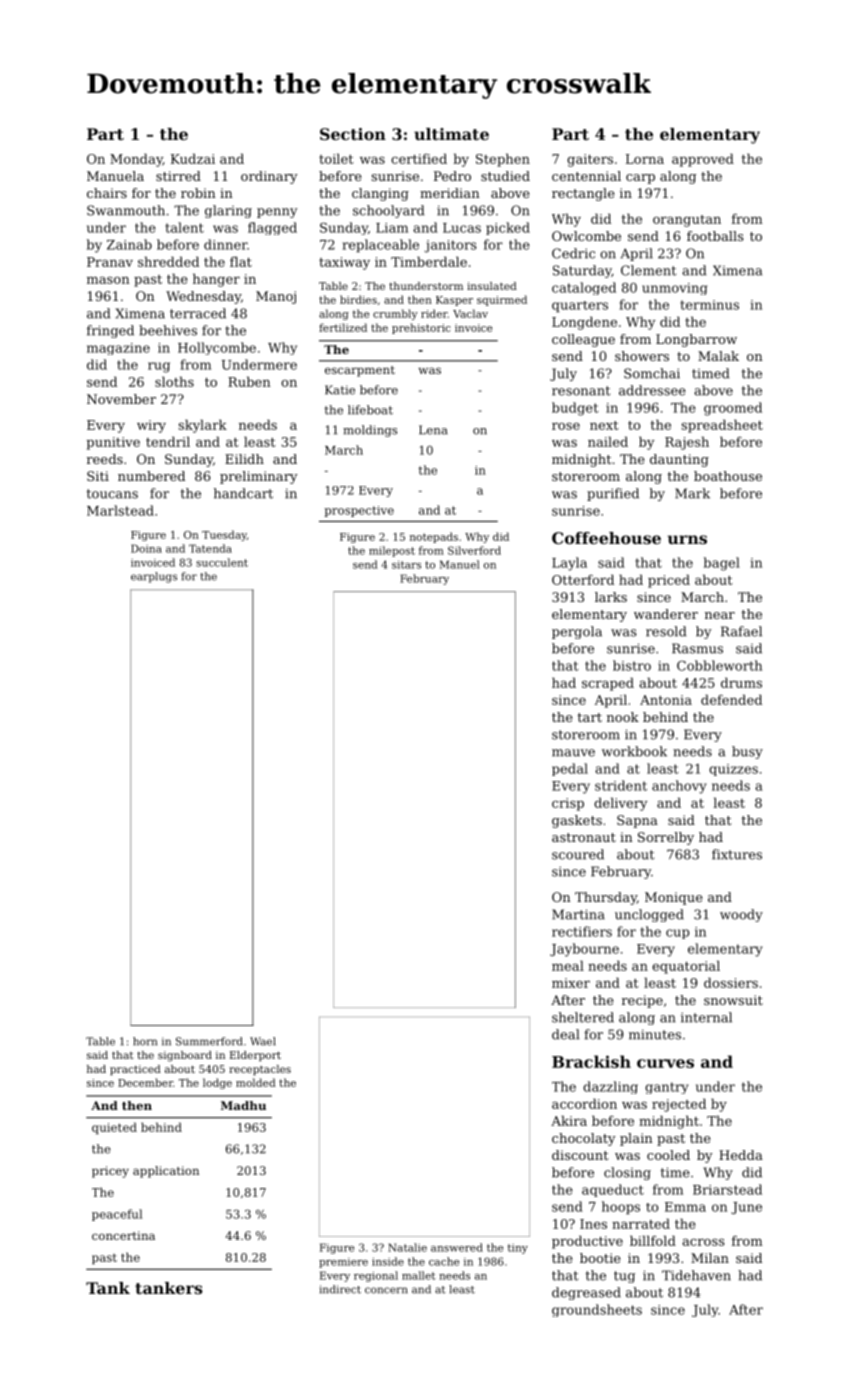  What do you see at coordinates (731, 699) in the screenshot?
I see `defended` at bounding box center [731, 699].
